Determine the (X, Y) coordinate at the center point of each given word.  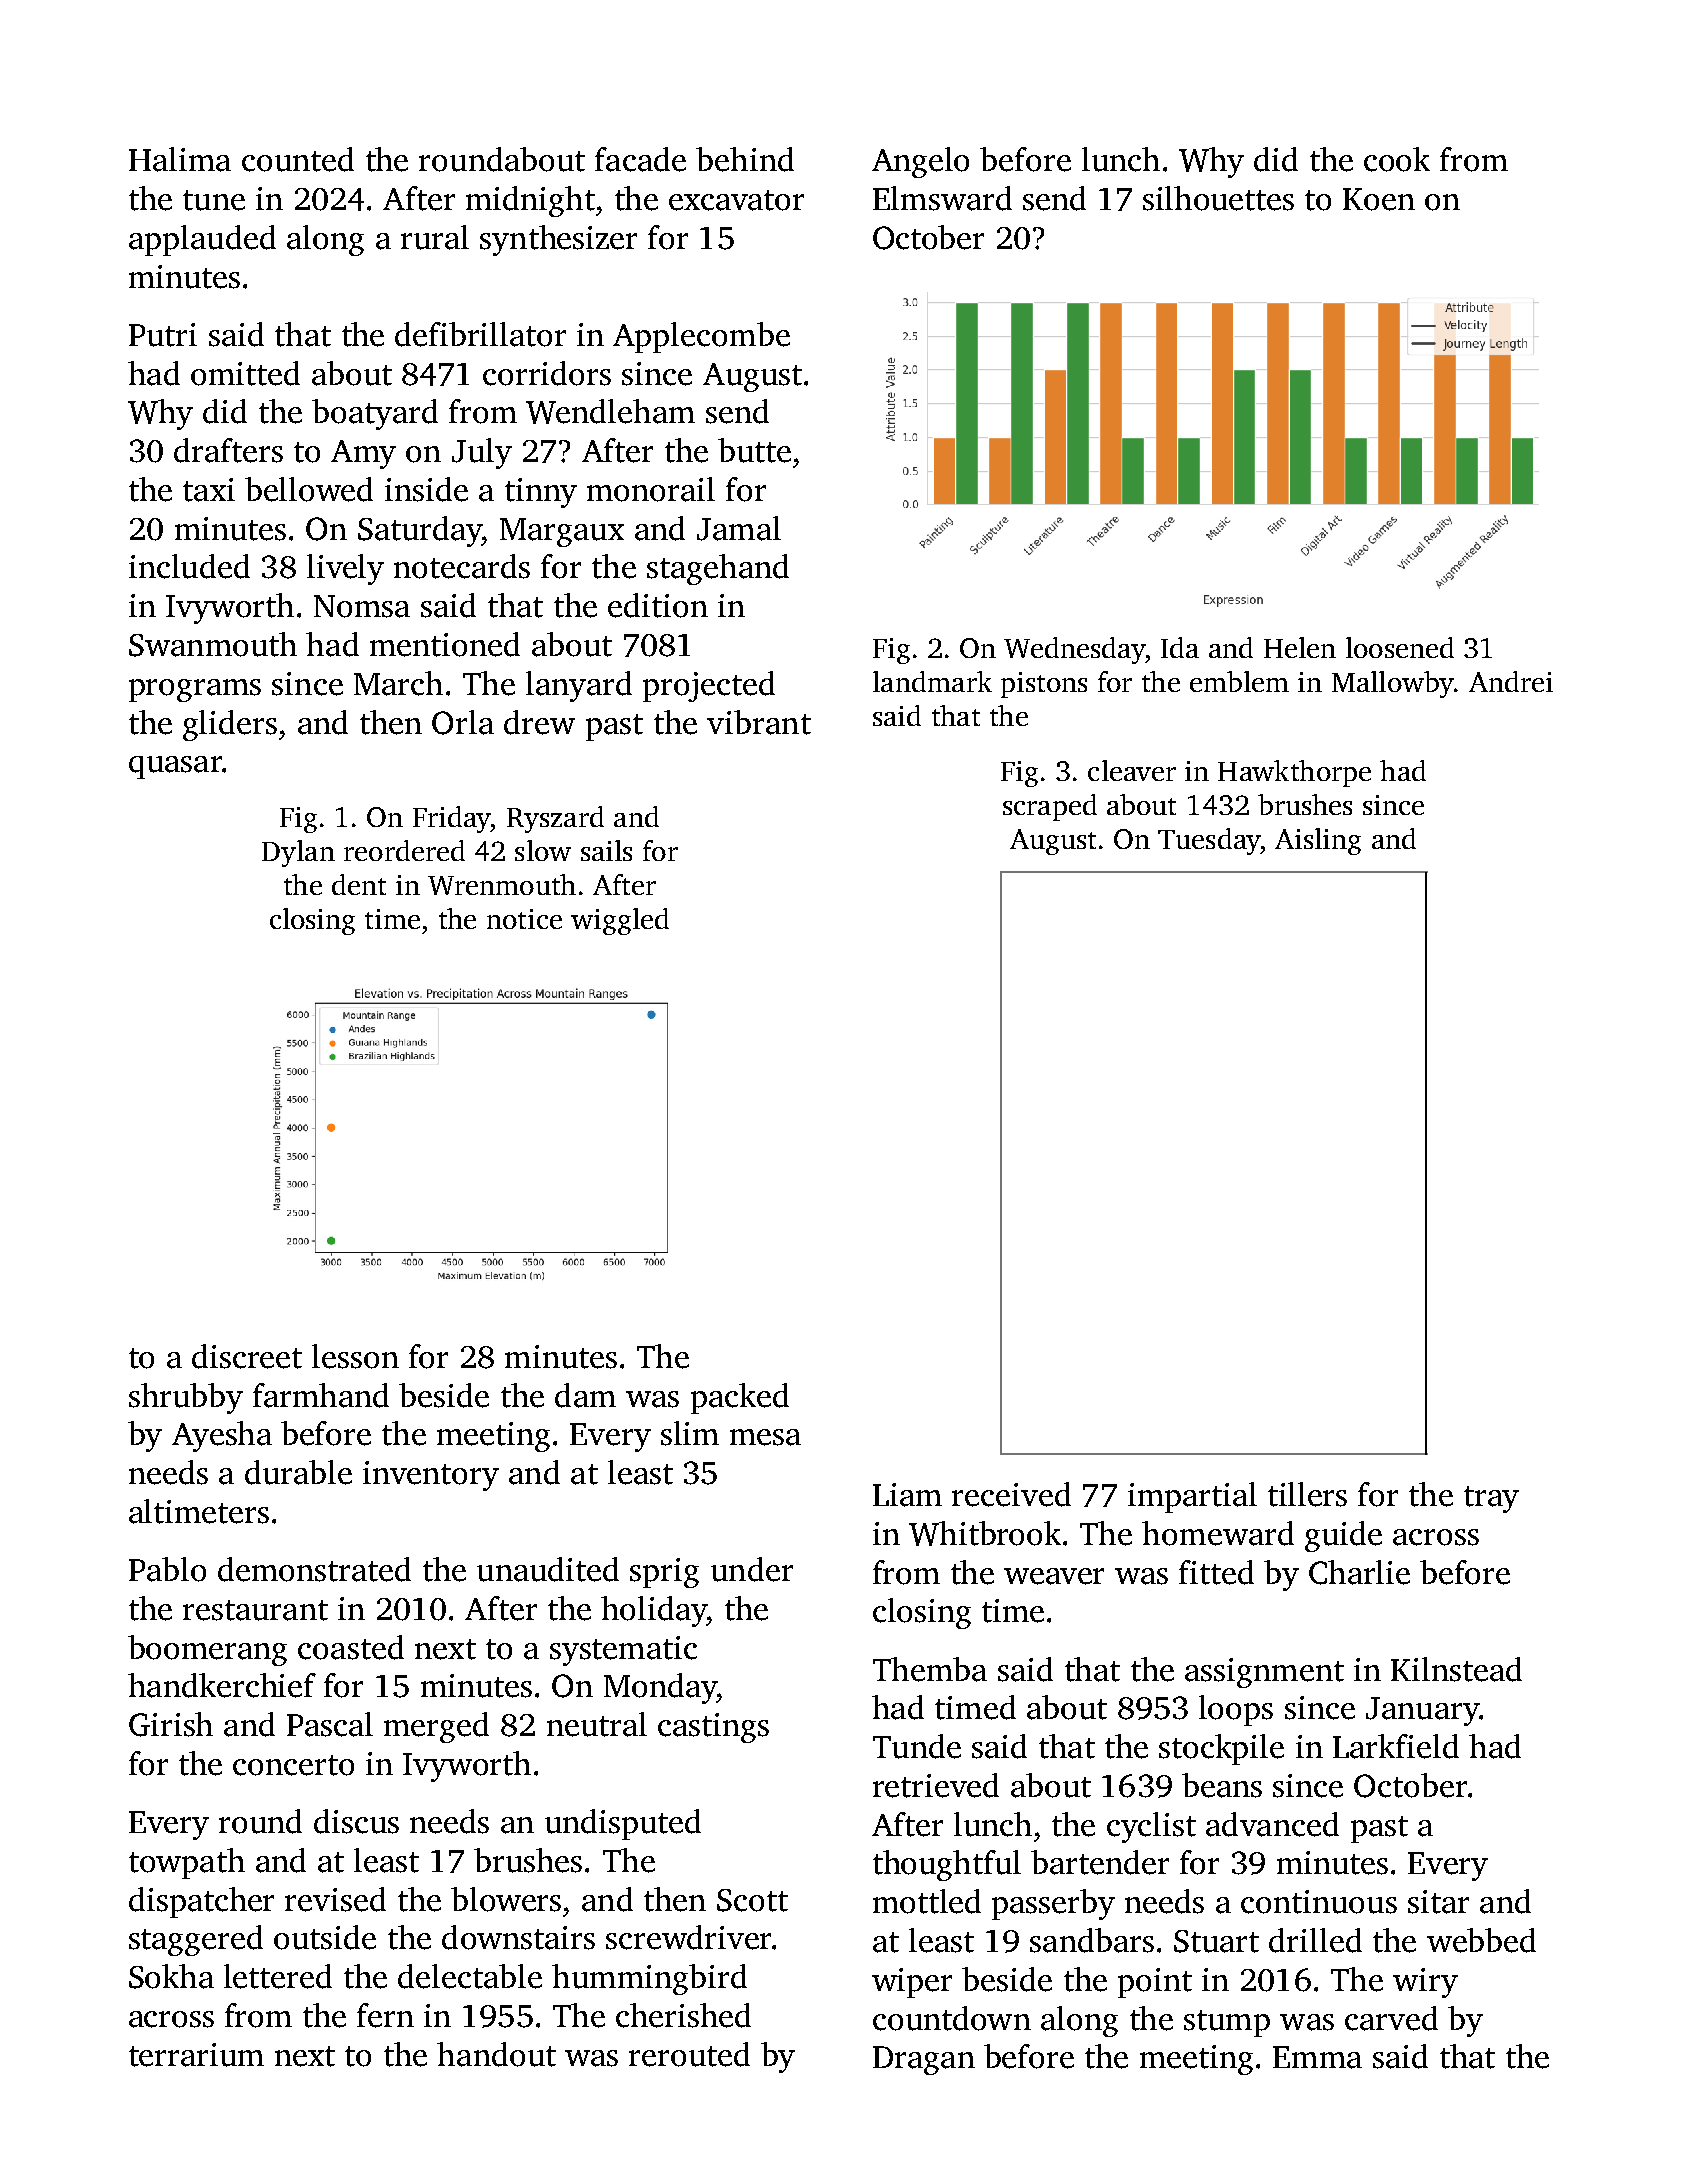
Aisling (1318, 841)
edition (658, 605)
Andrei (1511, 681)
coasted (351, 1647)
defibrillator (480, 334)
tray (1491, 1499)
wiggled (620, 921)
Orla (463, 722)
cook (1397, 159)
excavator (736, 200)
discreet (247, 1356)
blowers (506, 1899)
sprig (664, 1573)
